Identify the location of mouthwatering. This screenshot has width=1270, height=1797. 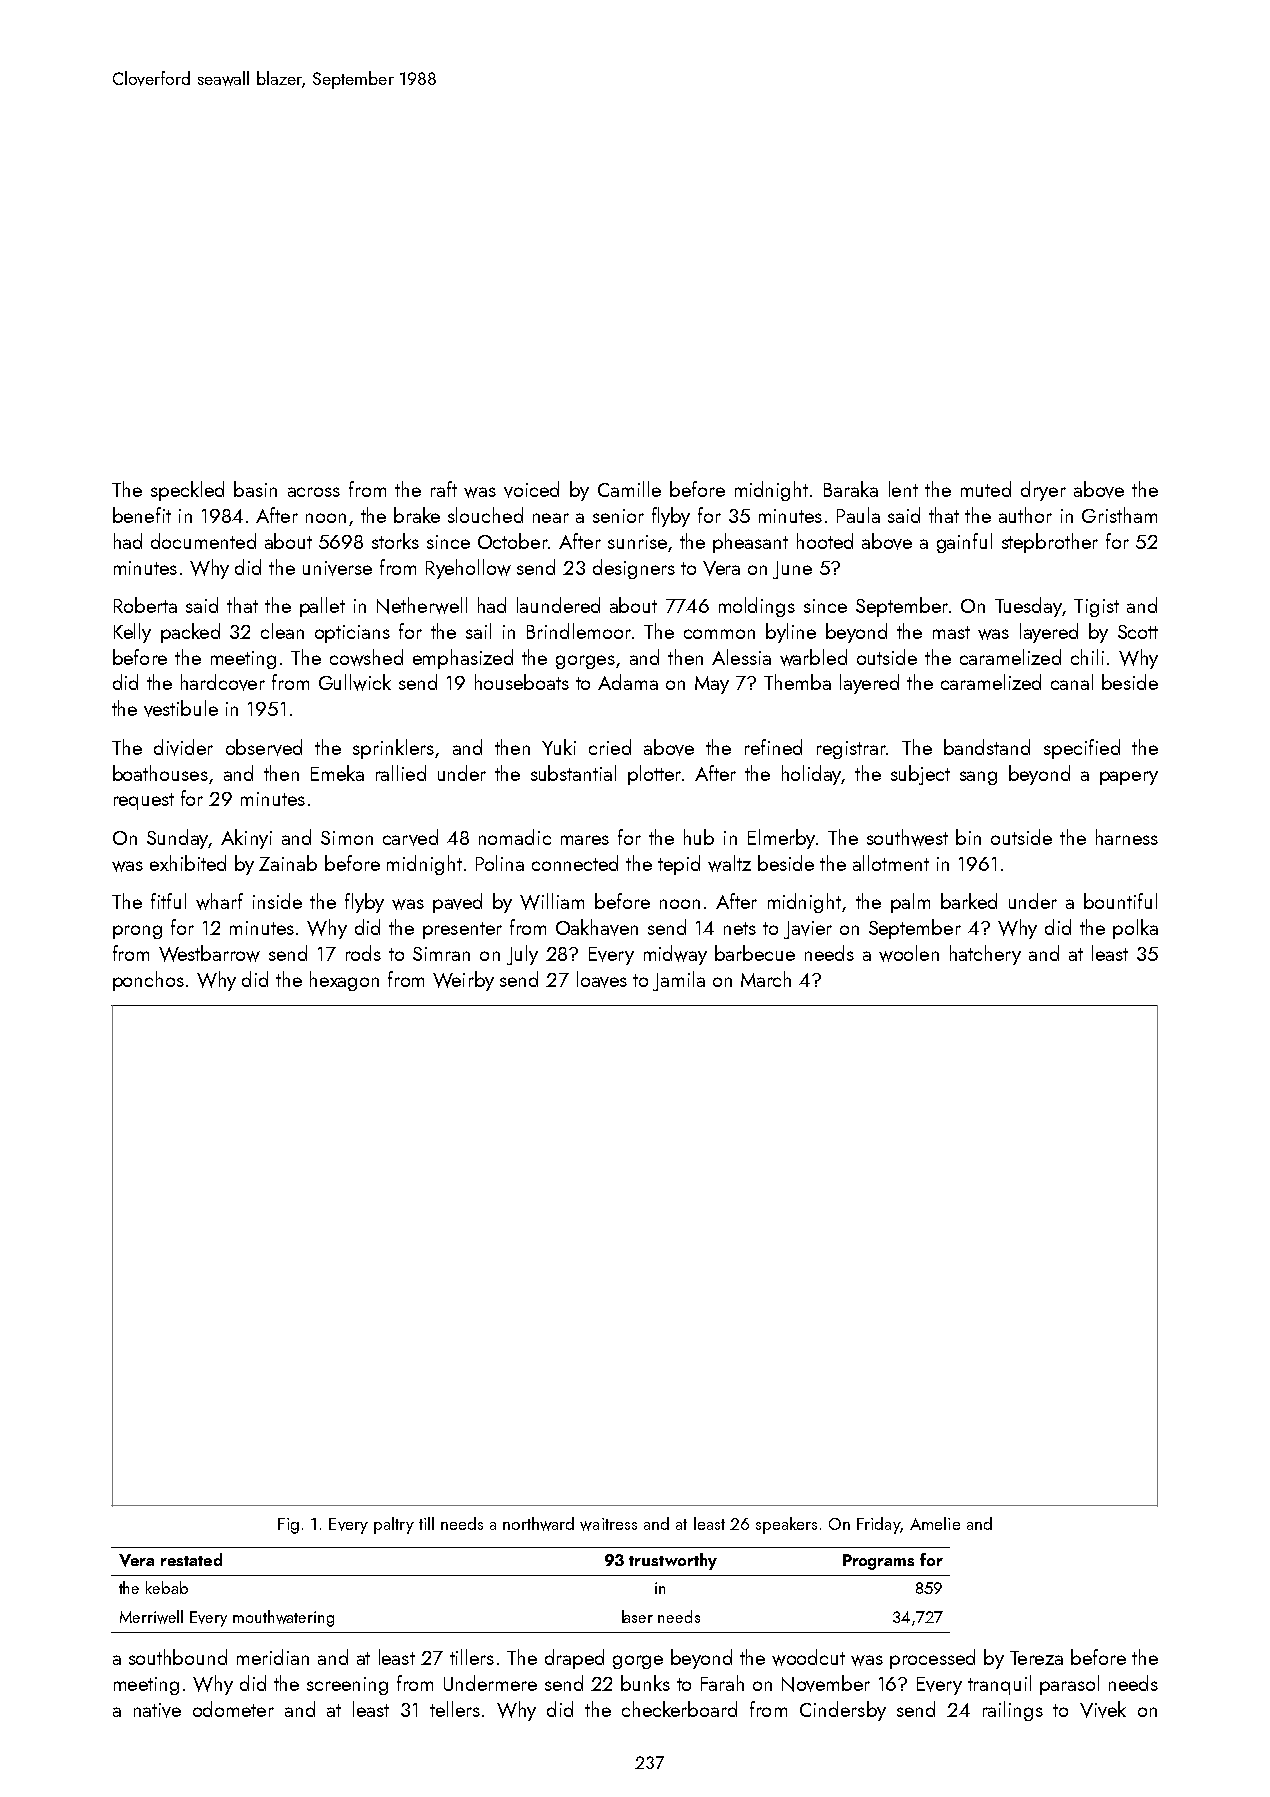
(283, 1618).
